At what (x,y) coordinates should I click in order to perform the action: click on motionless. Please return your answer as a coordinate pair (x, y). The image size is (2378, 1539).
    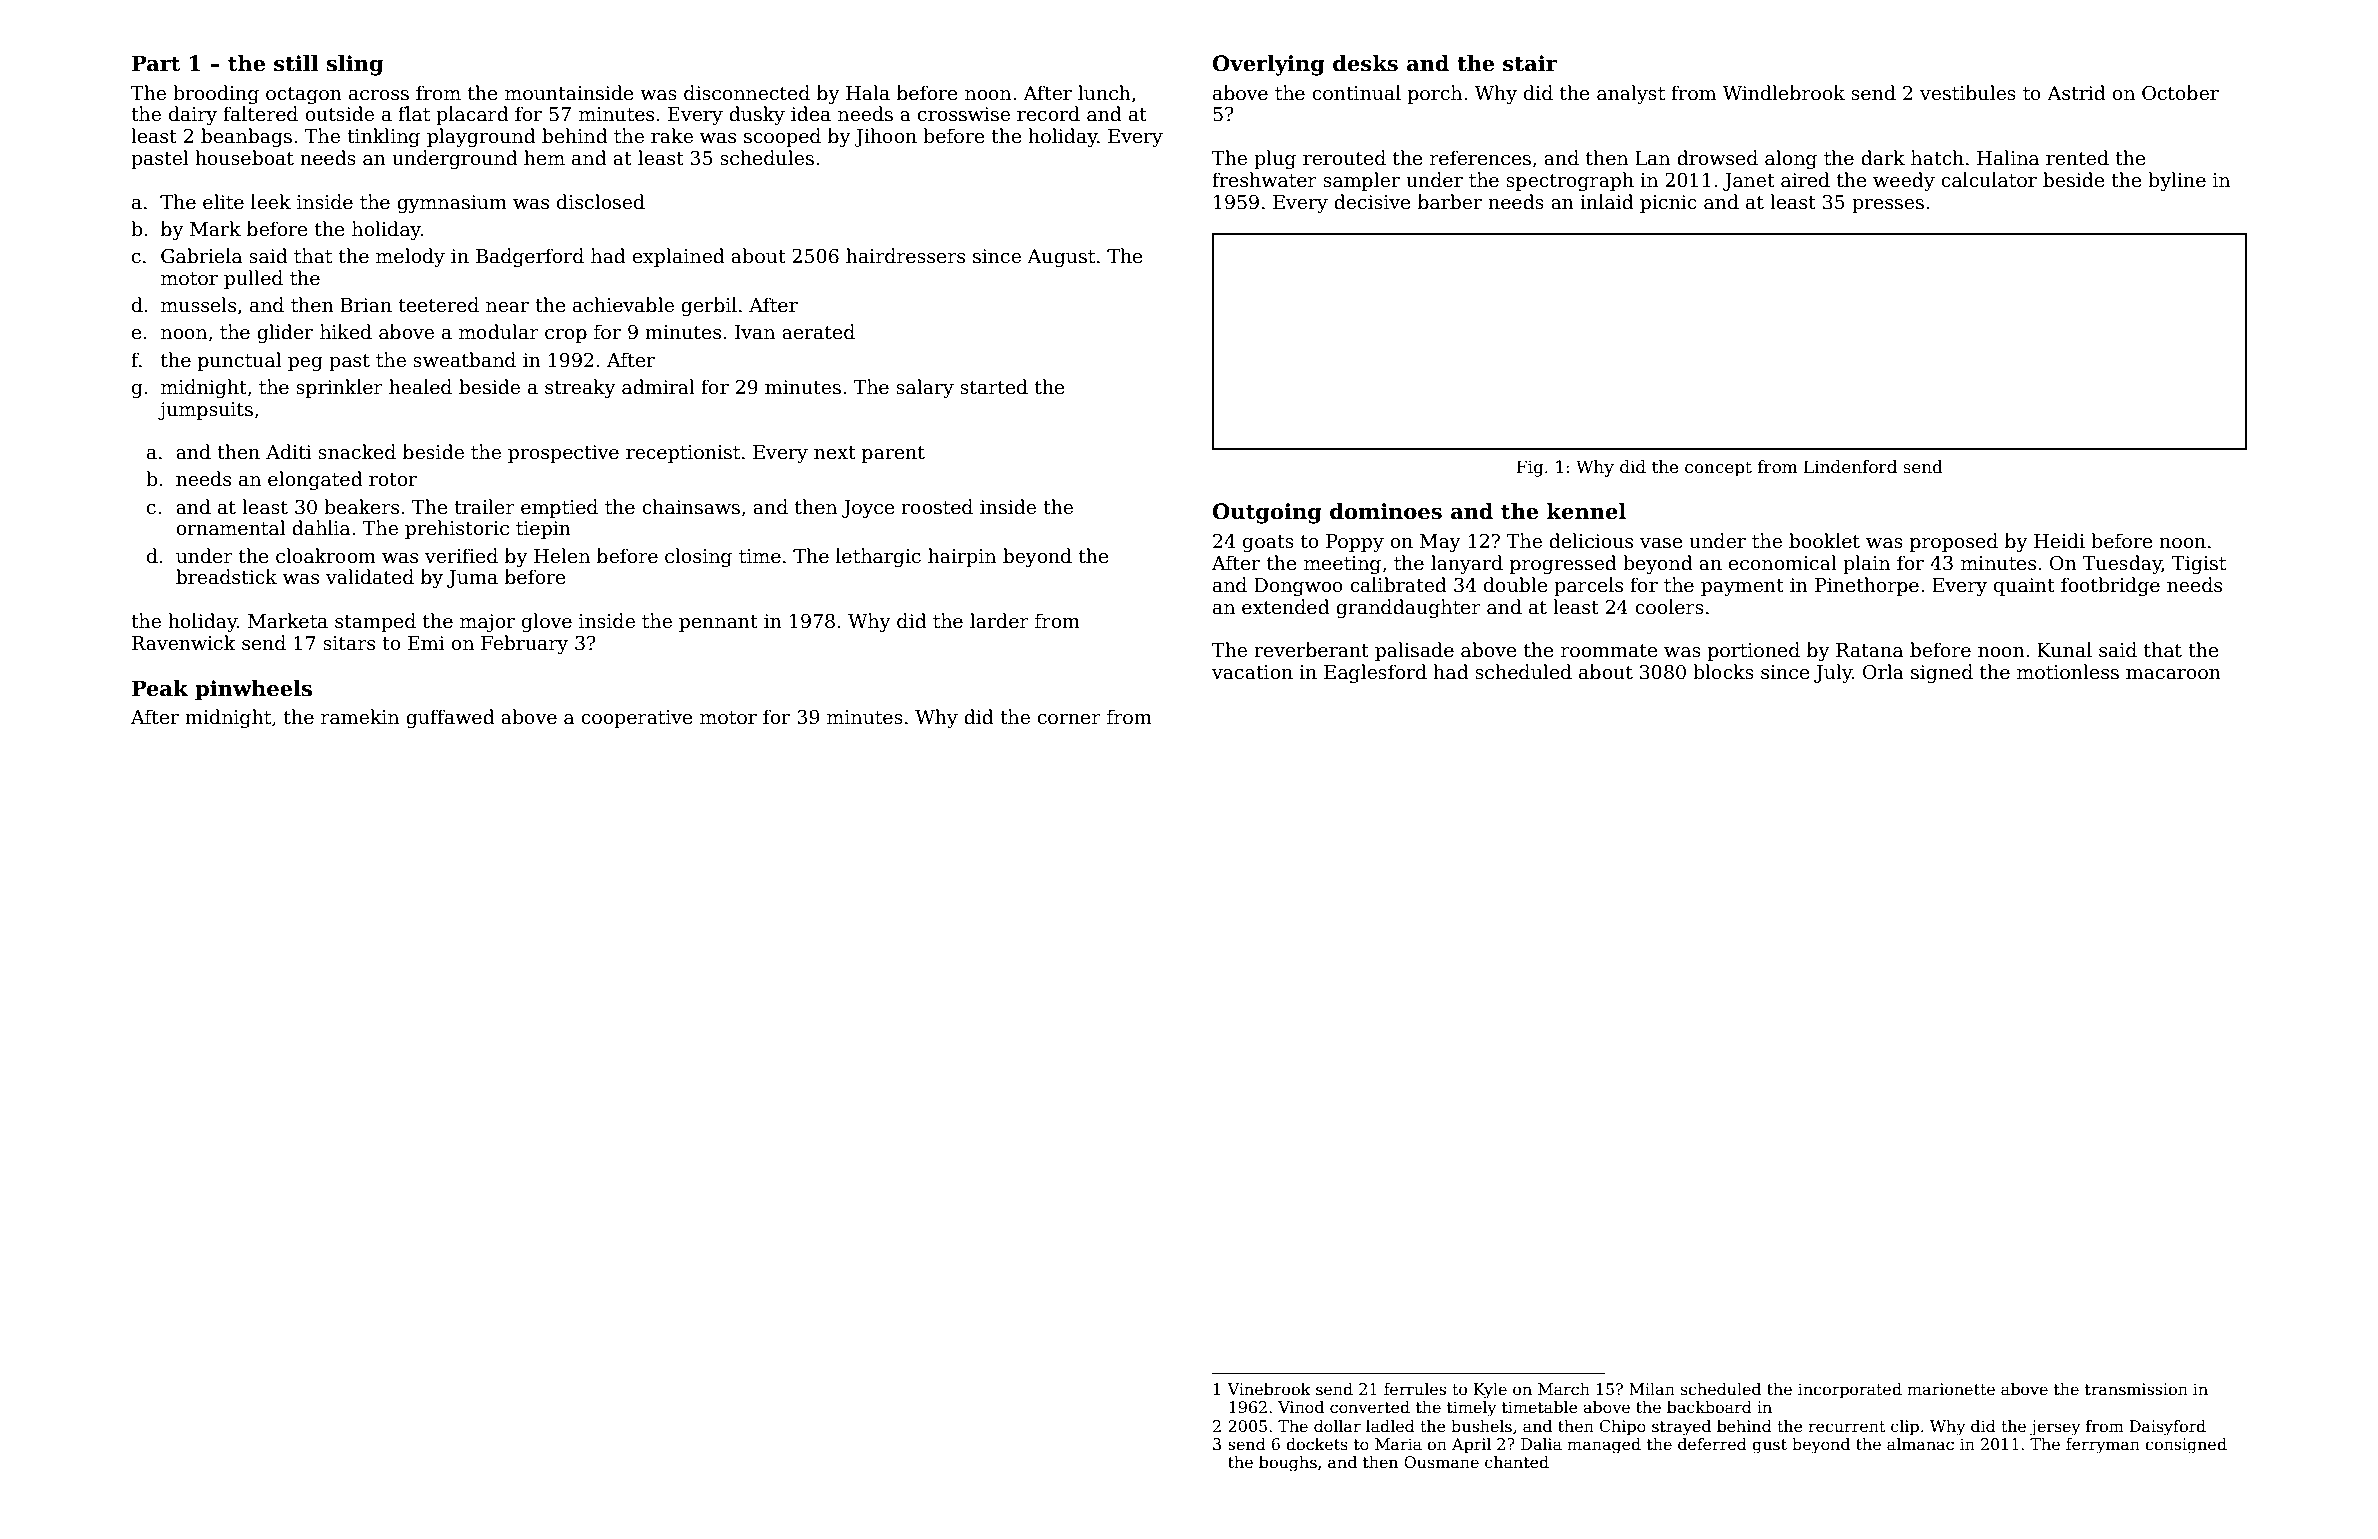
    Looking at the image, I should click on (2068, 672).
